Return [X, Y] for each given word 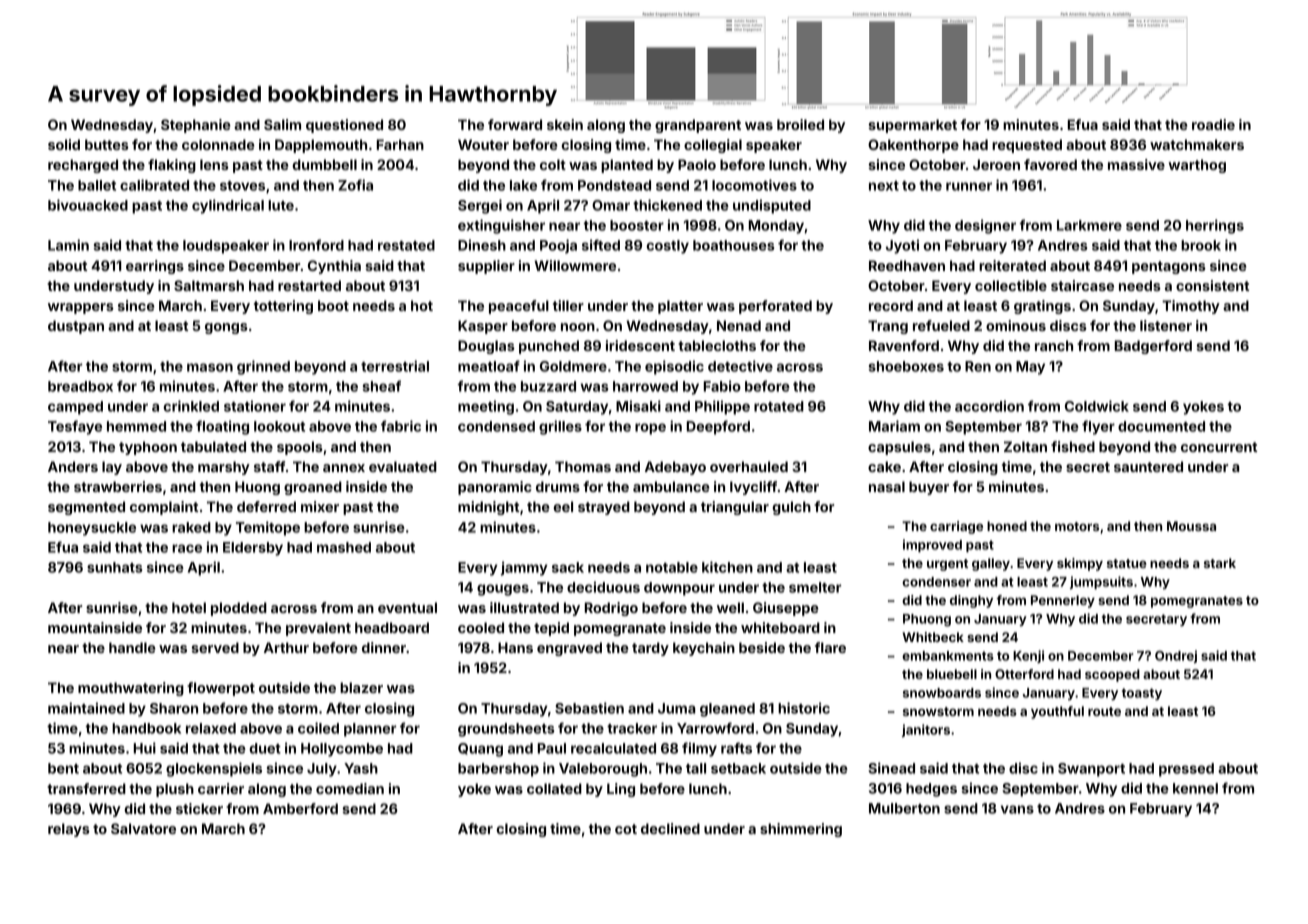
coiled [318, 728]
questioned [344, 126]
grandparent [698, 126]
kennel [1195, 788]
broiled [800, 124]
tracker [632, 728]
